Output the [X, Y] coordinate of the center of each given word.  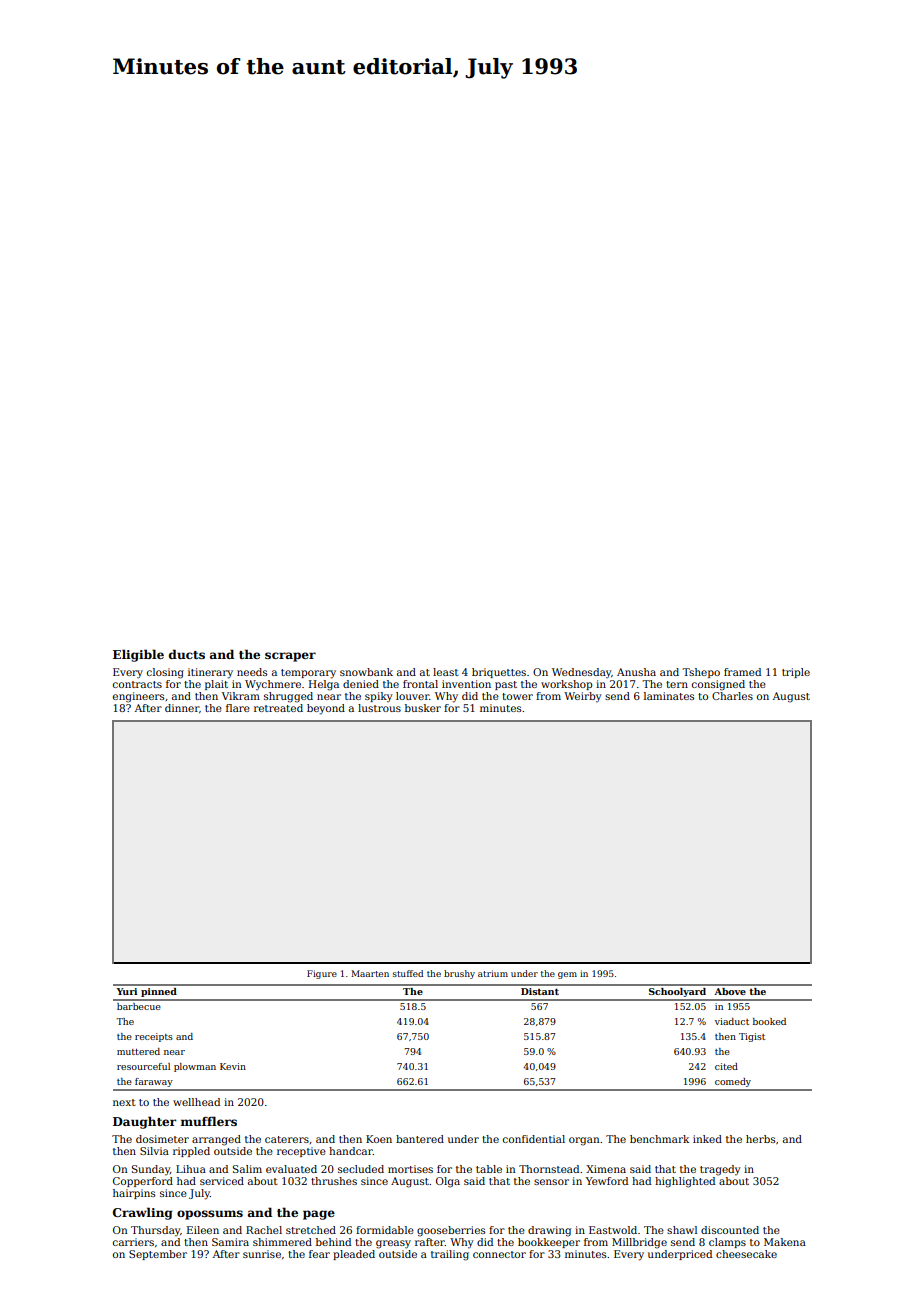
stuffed [408, 973]
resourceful [143, 1066]
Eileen [203, 1230]
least [446, 672]
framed [742, 672]
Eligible [138, 655]
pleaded [354, 1255]
